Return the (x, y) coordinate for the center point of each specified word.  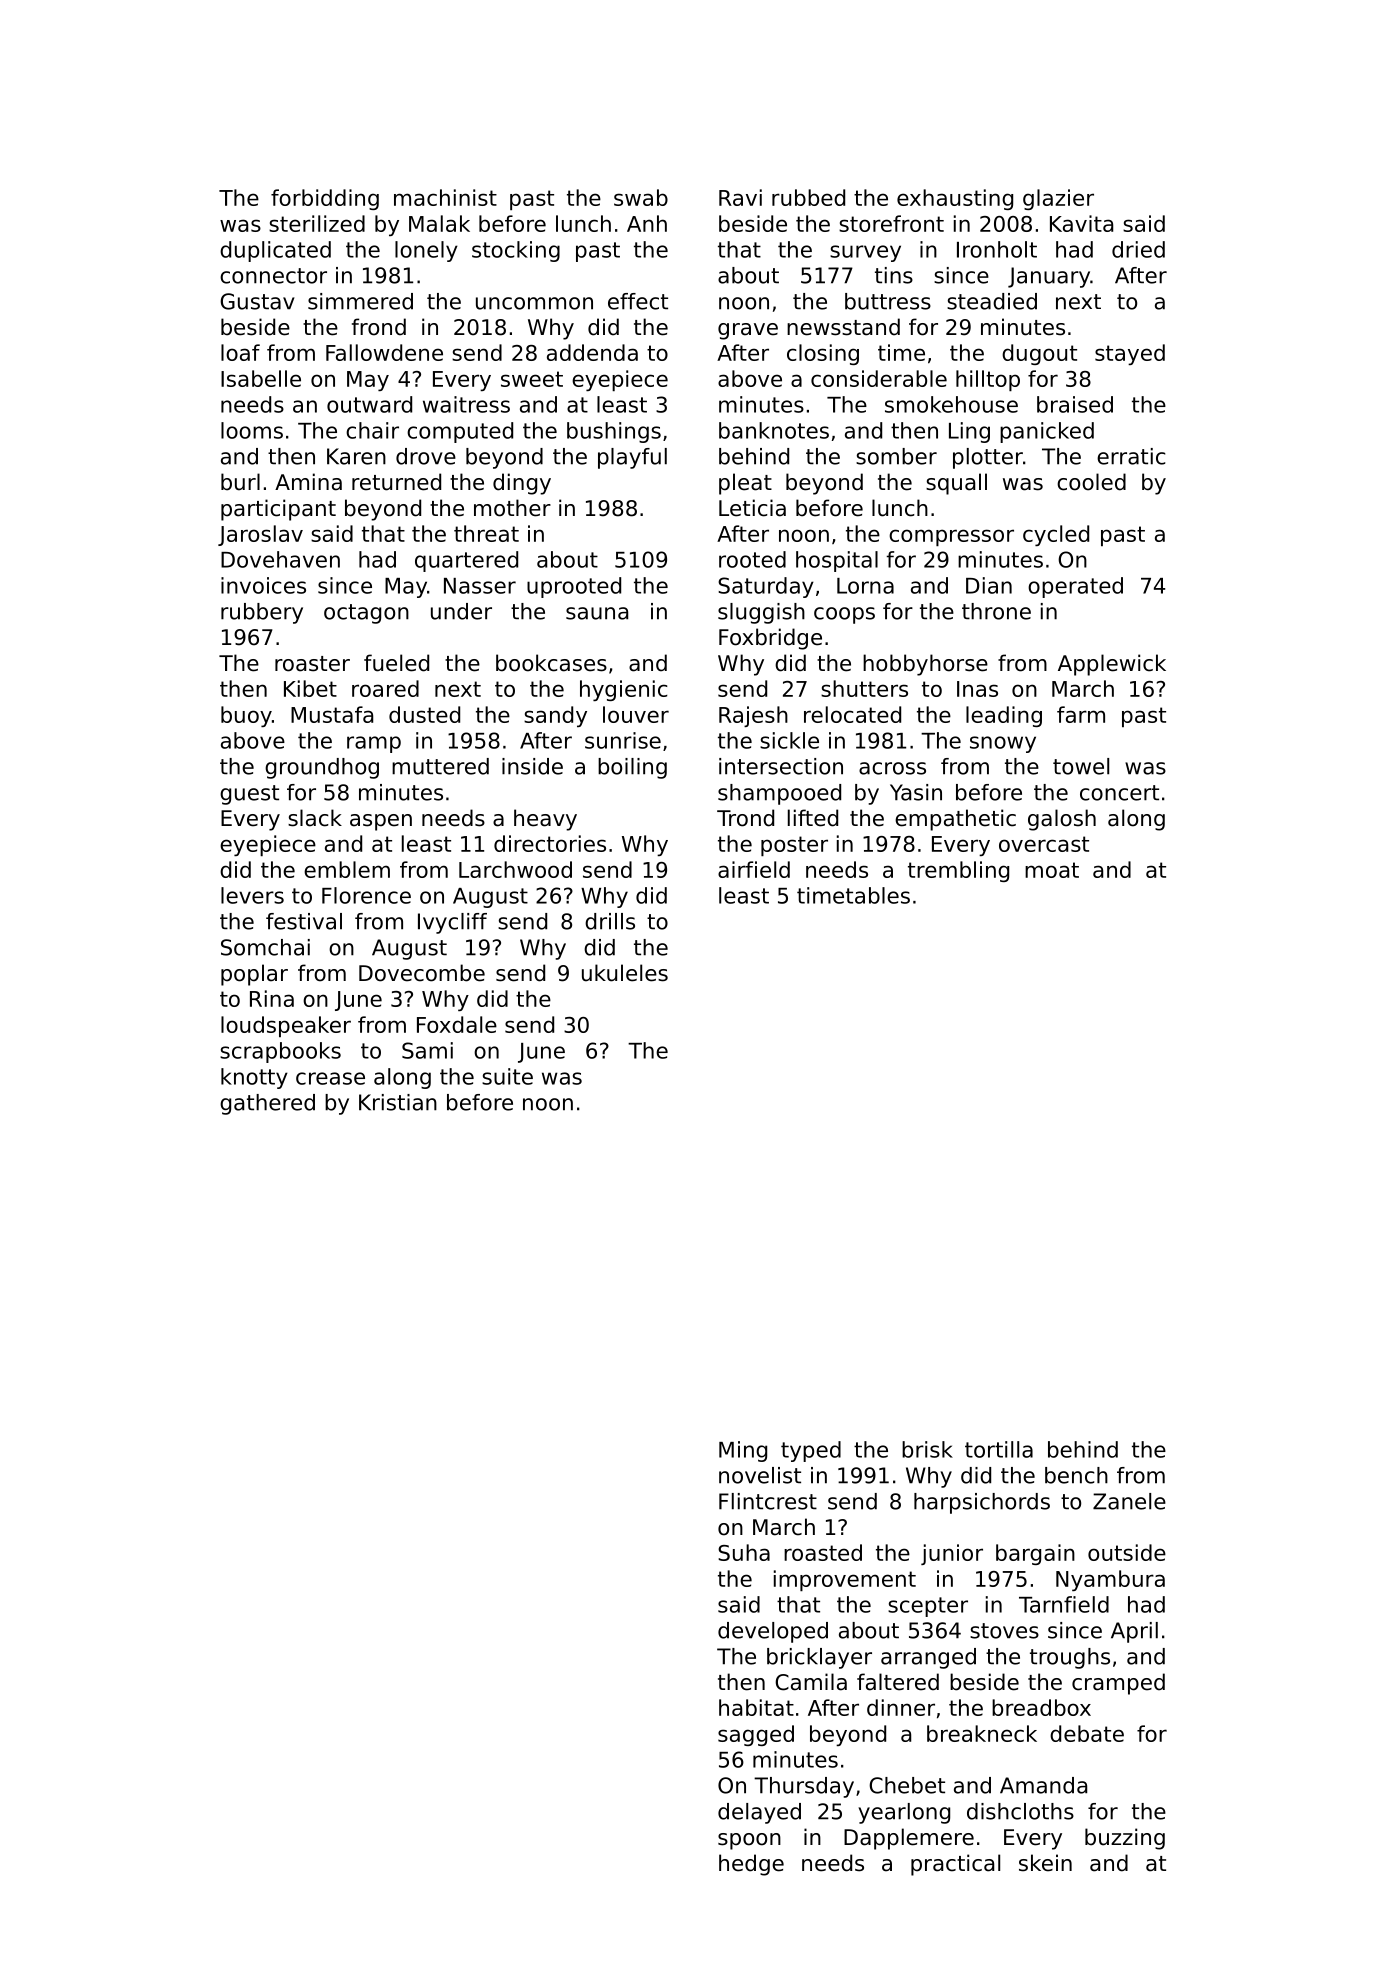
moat (1052, 870)
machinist (445, 197)
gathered (267, 1104)
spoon (749, 1841)
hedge (751, 1865)
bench (1076, 1475)
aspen (381, 822)
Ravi (740, 197)
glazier (1058, 199)
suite (507, 1076)
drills (610, 921)
